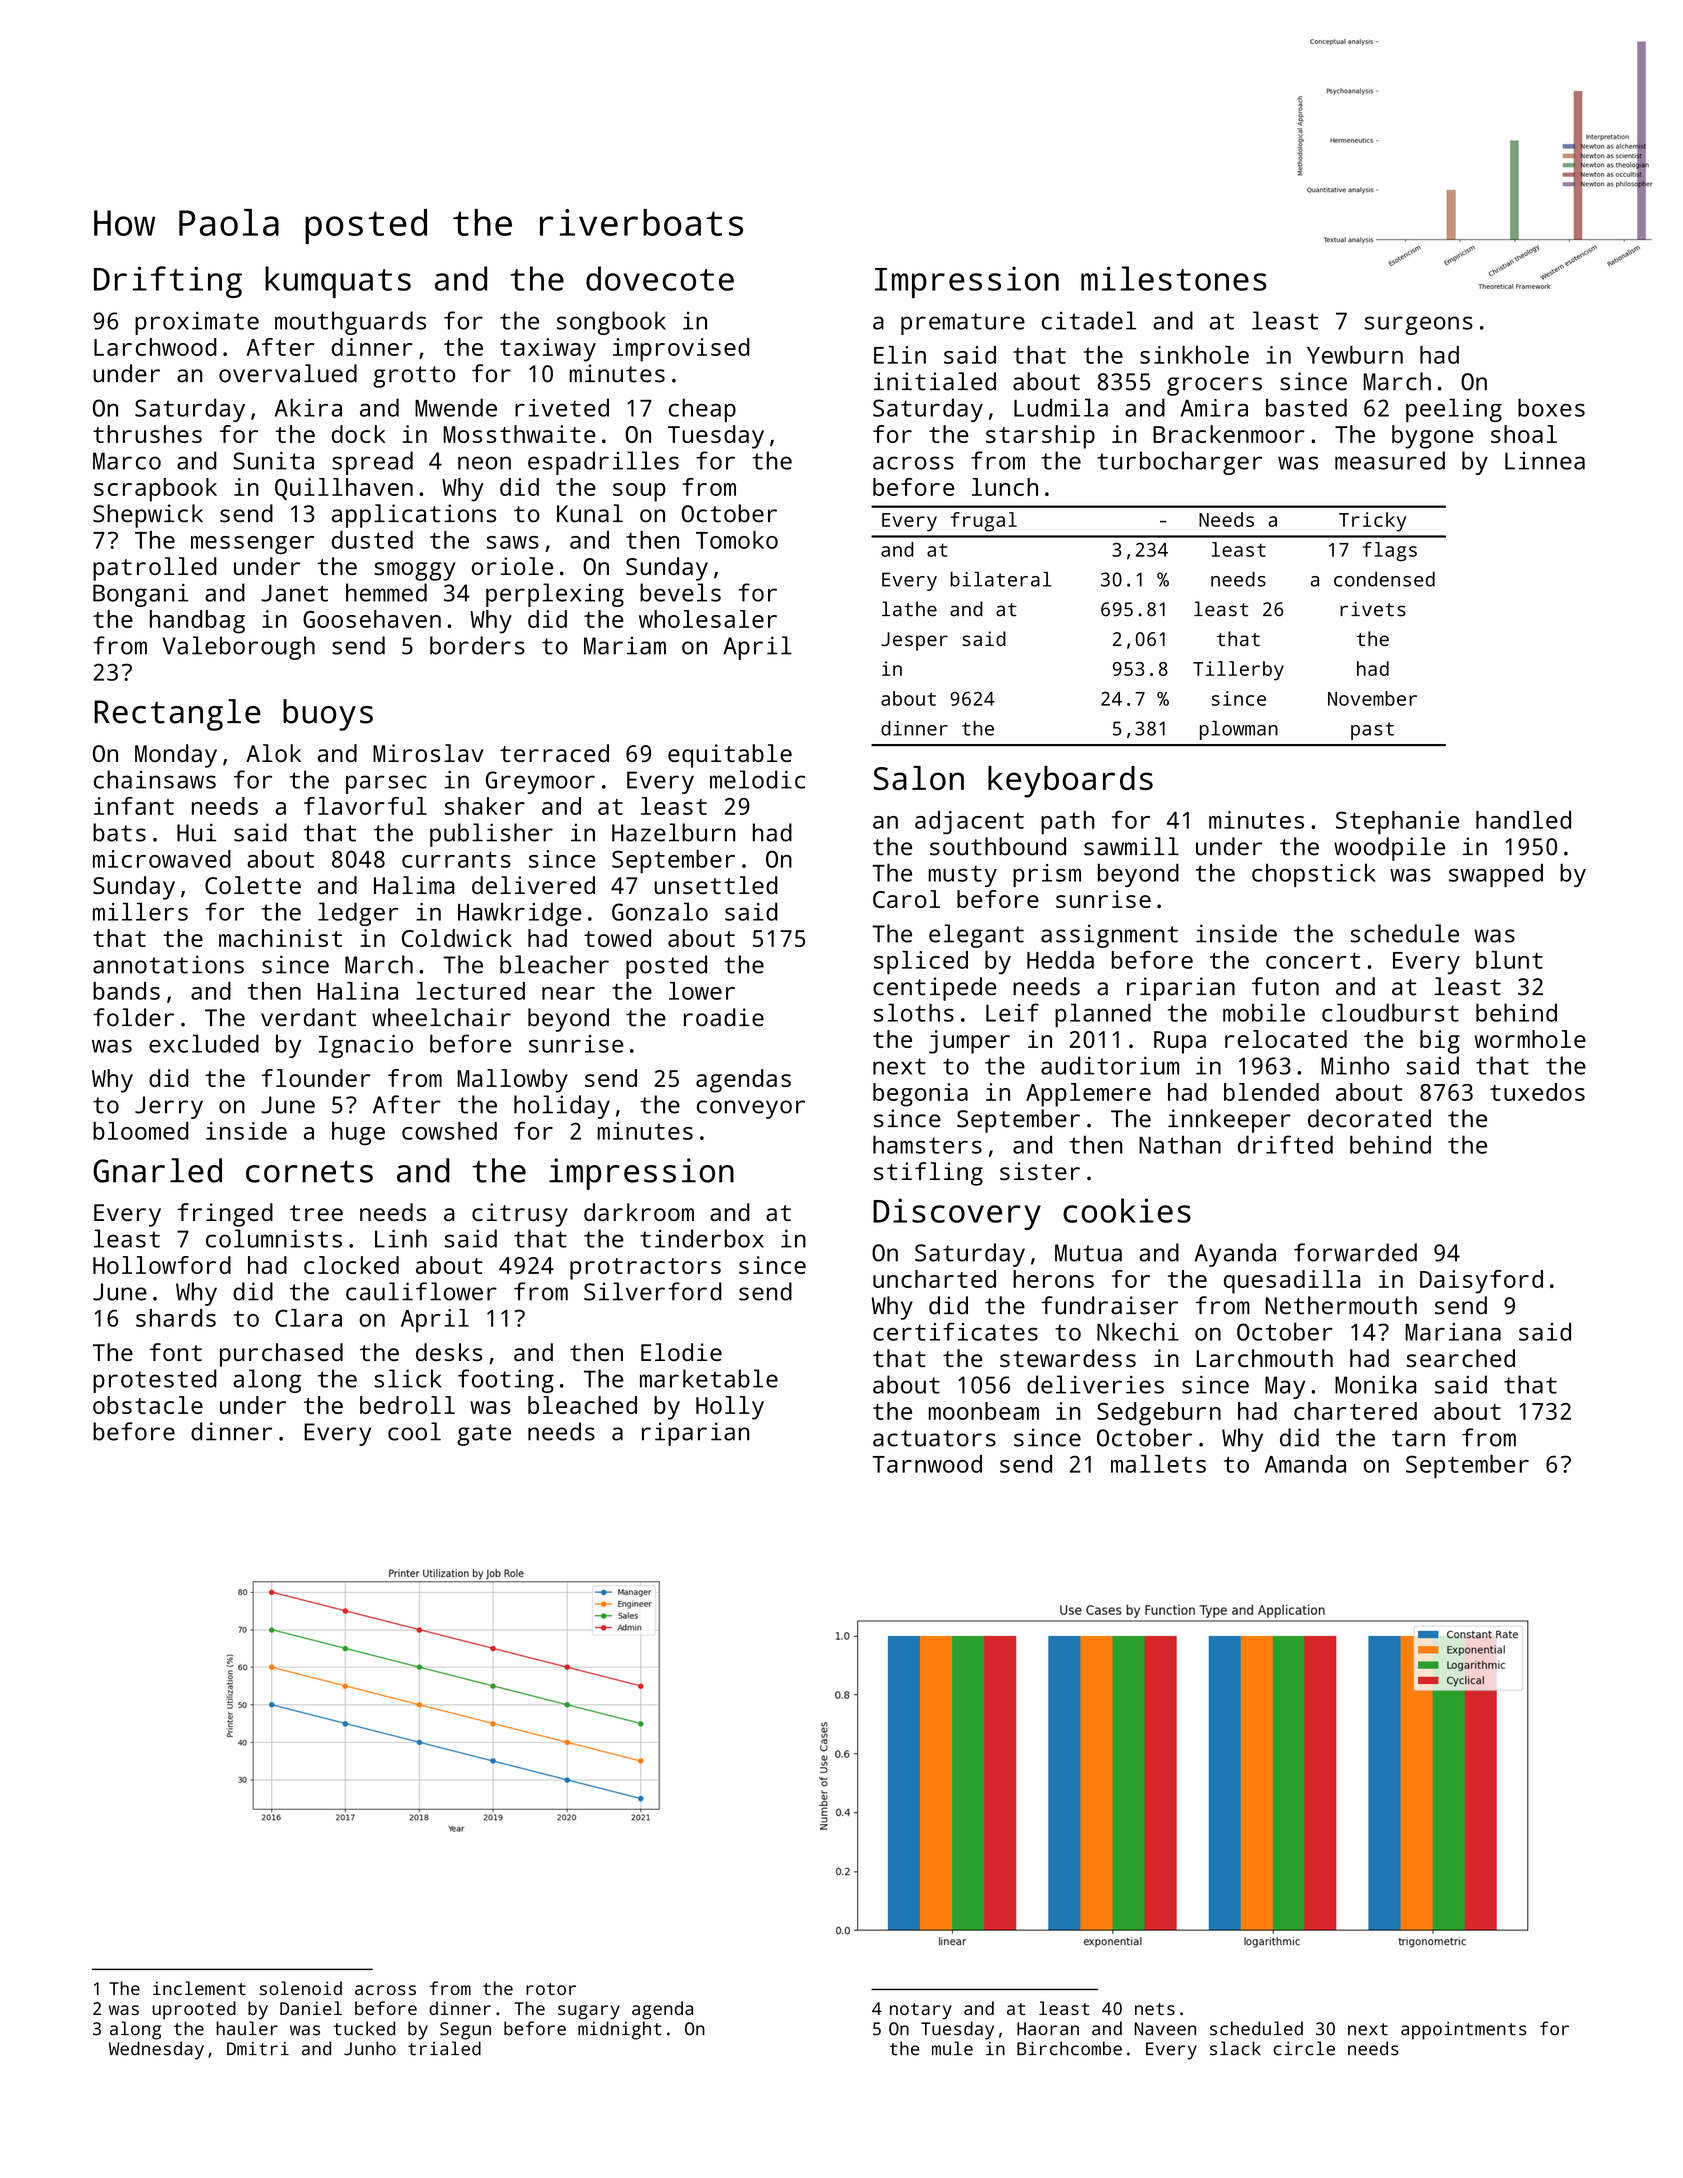 This screenshot has width=1683, height=2178. What do you see at coordinates (1372, 522) in the screenshot?
I see `Tricky` at bounding box center [1372, 522].
